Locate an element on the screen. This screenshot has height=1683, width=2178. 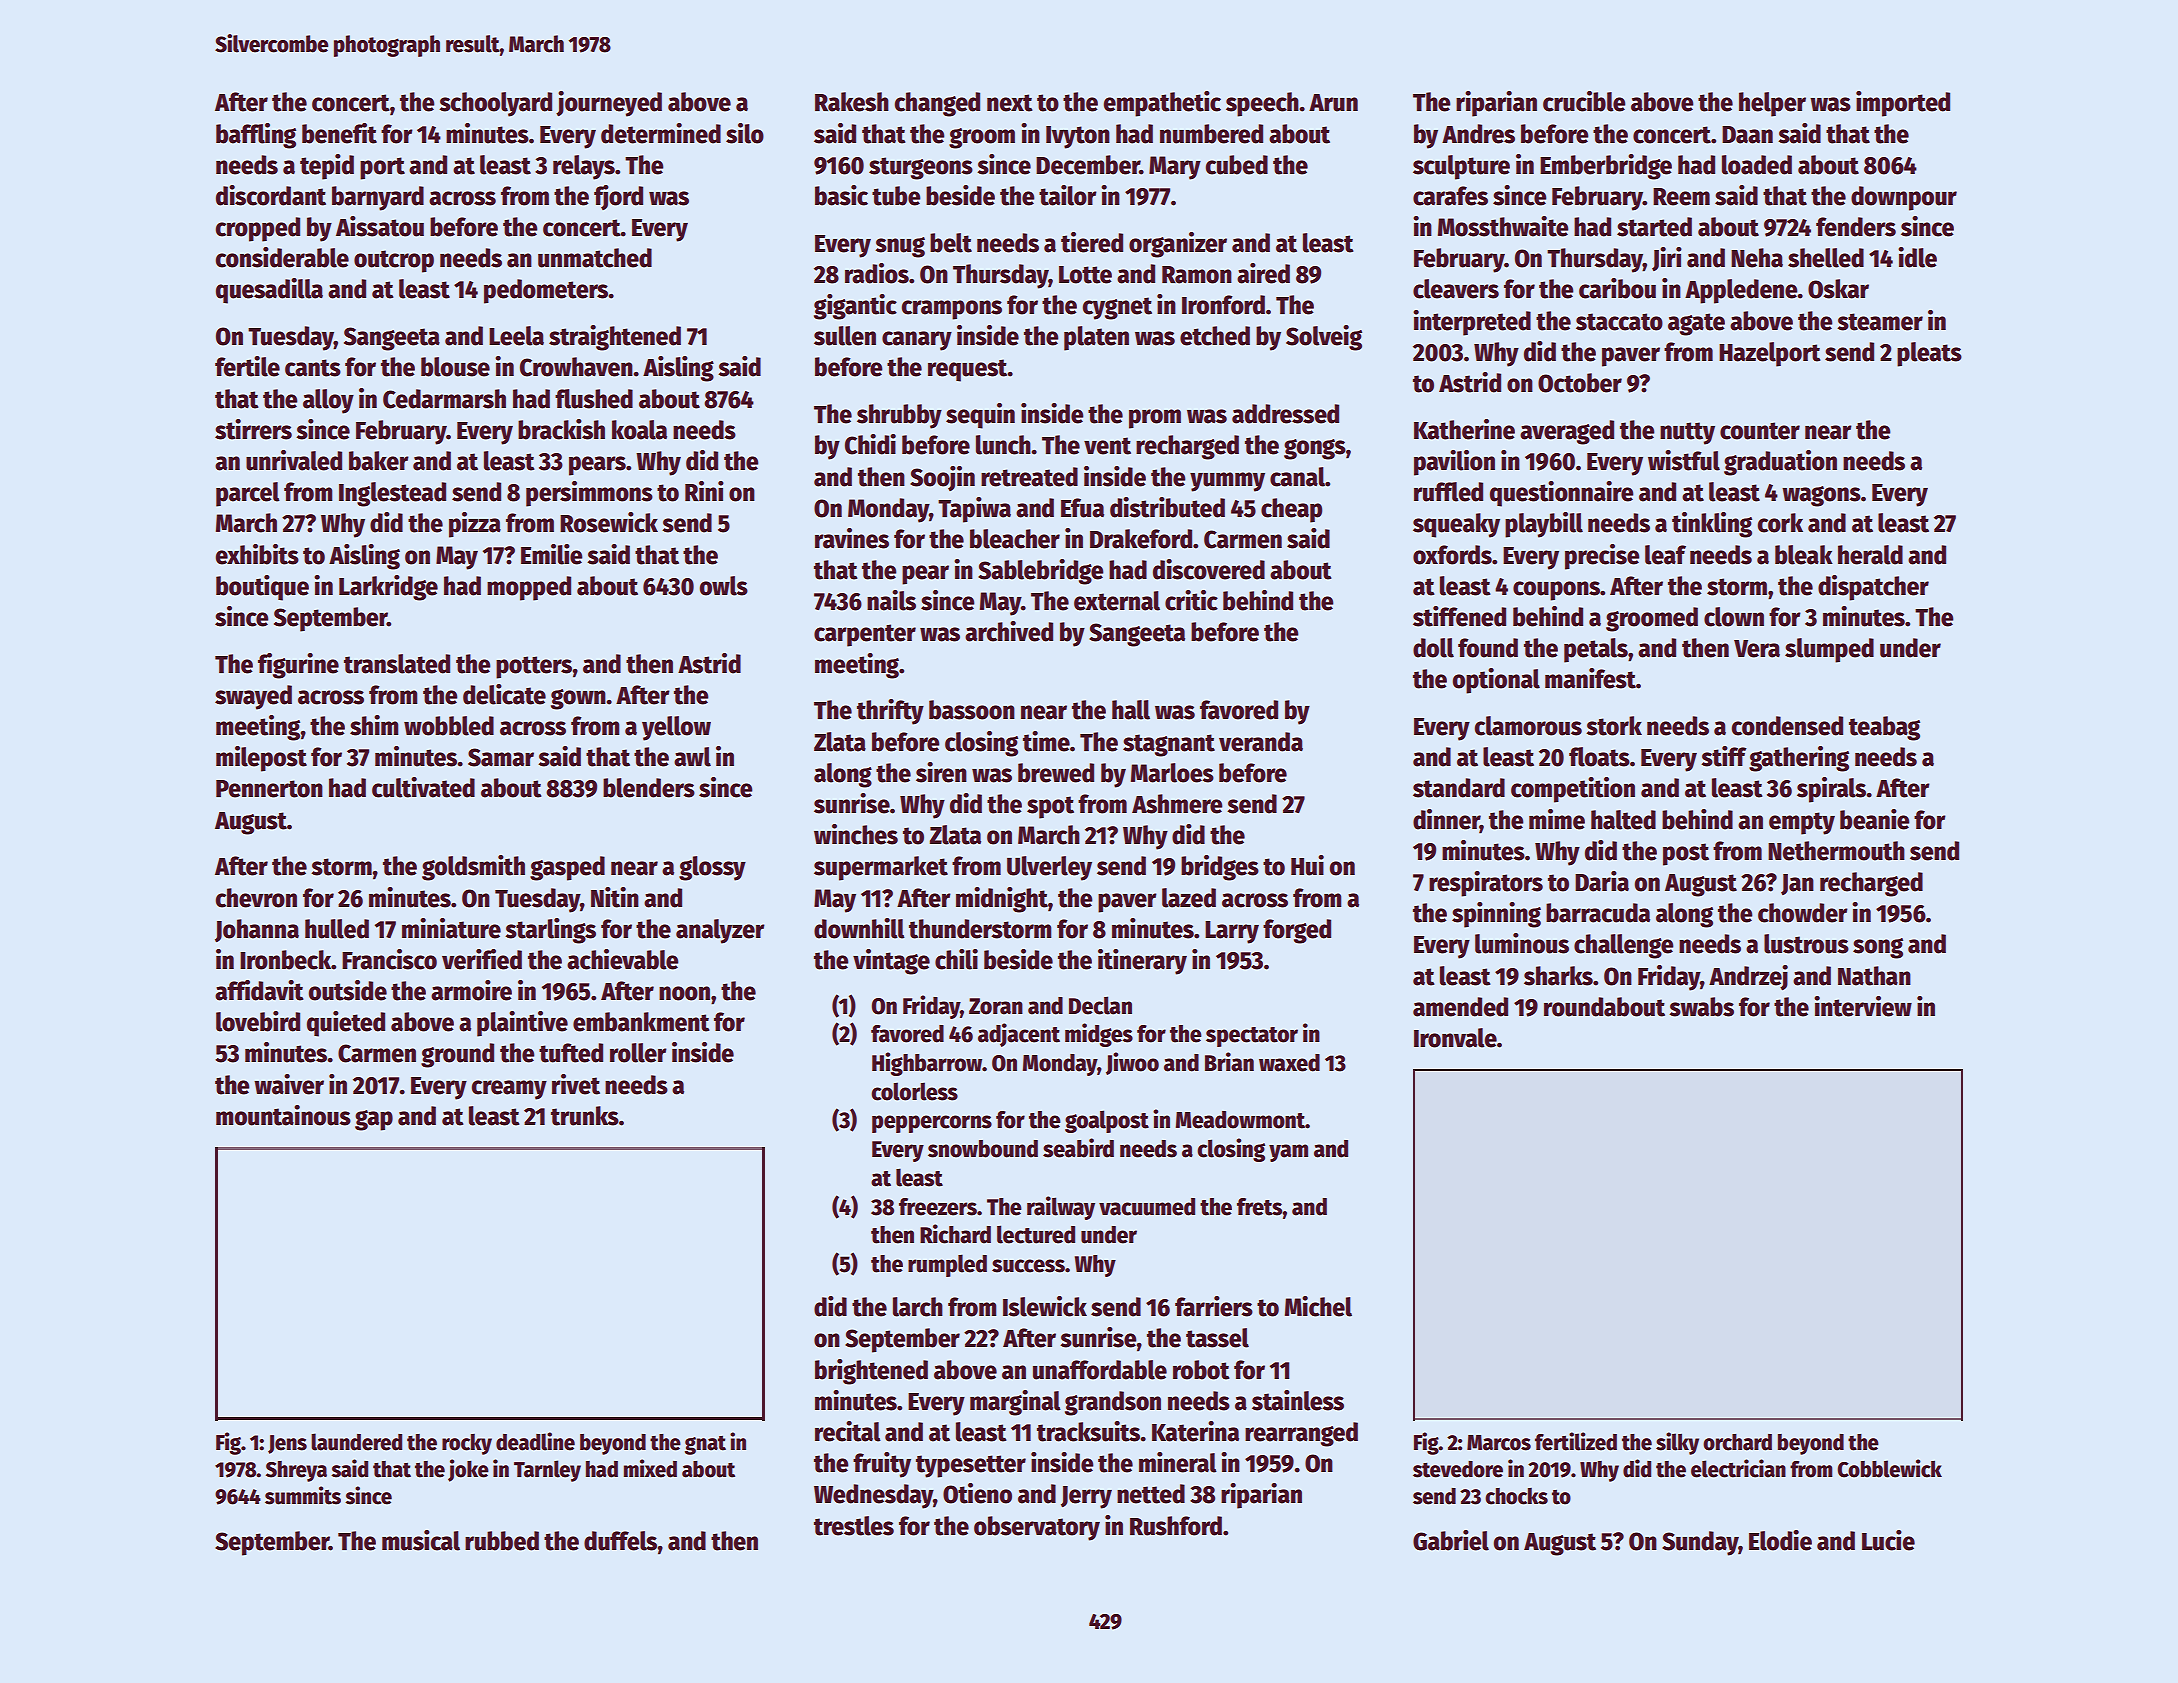
journeyed is located at coordinates (609, 104).
